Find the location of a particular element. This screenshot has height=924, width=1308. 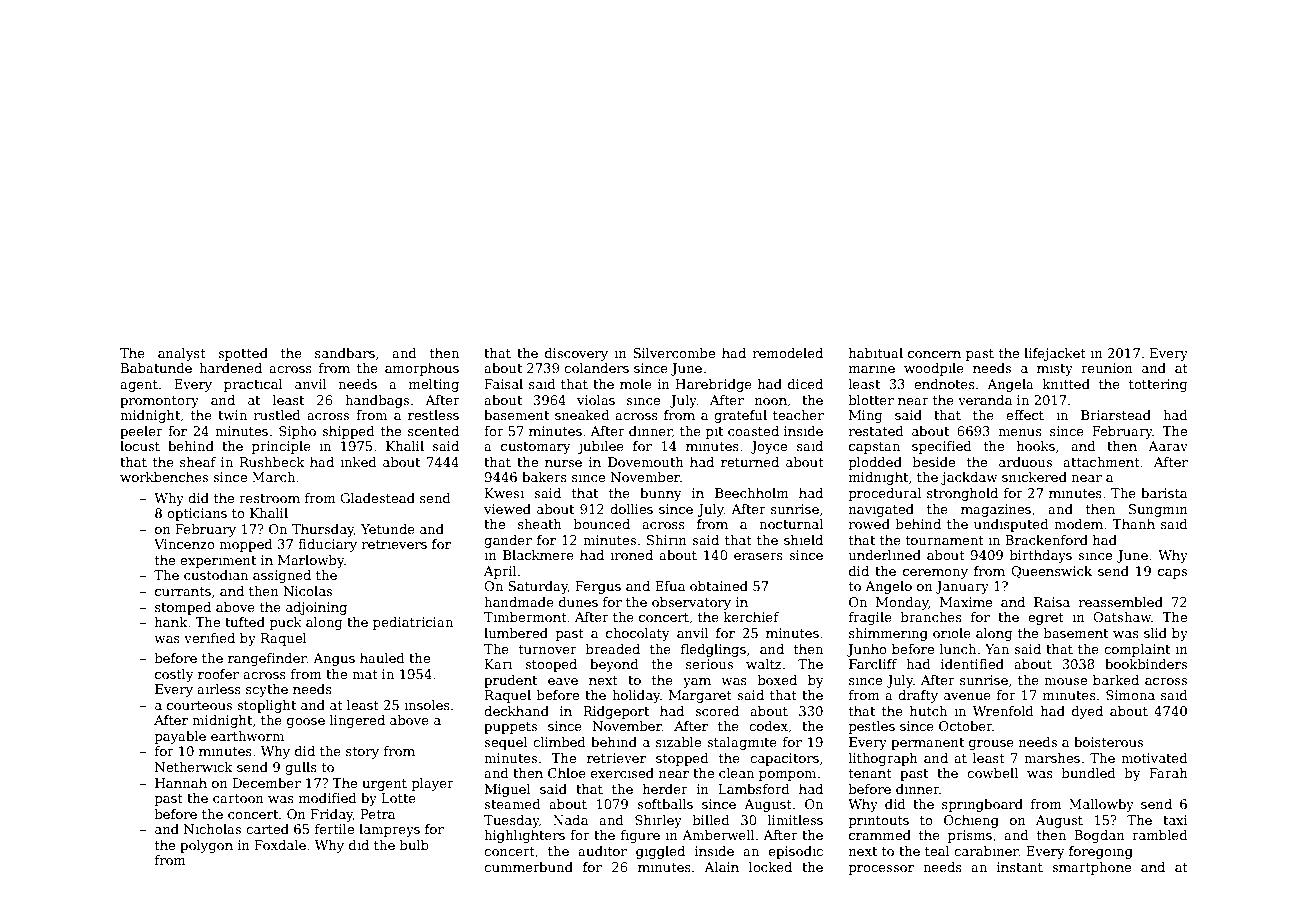

Wrenfold is located at coordinates (1003, 711).
